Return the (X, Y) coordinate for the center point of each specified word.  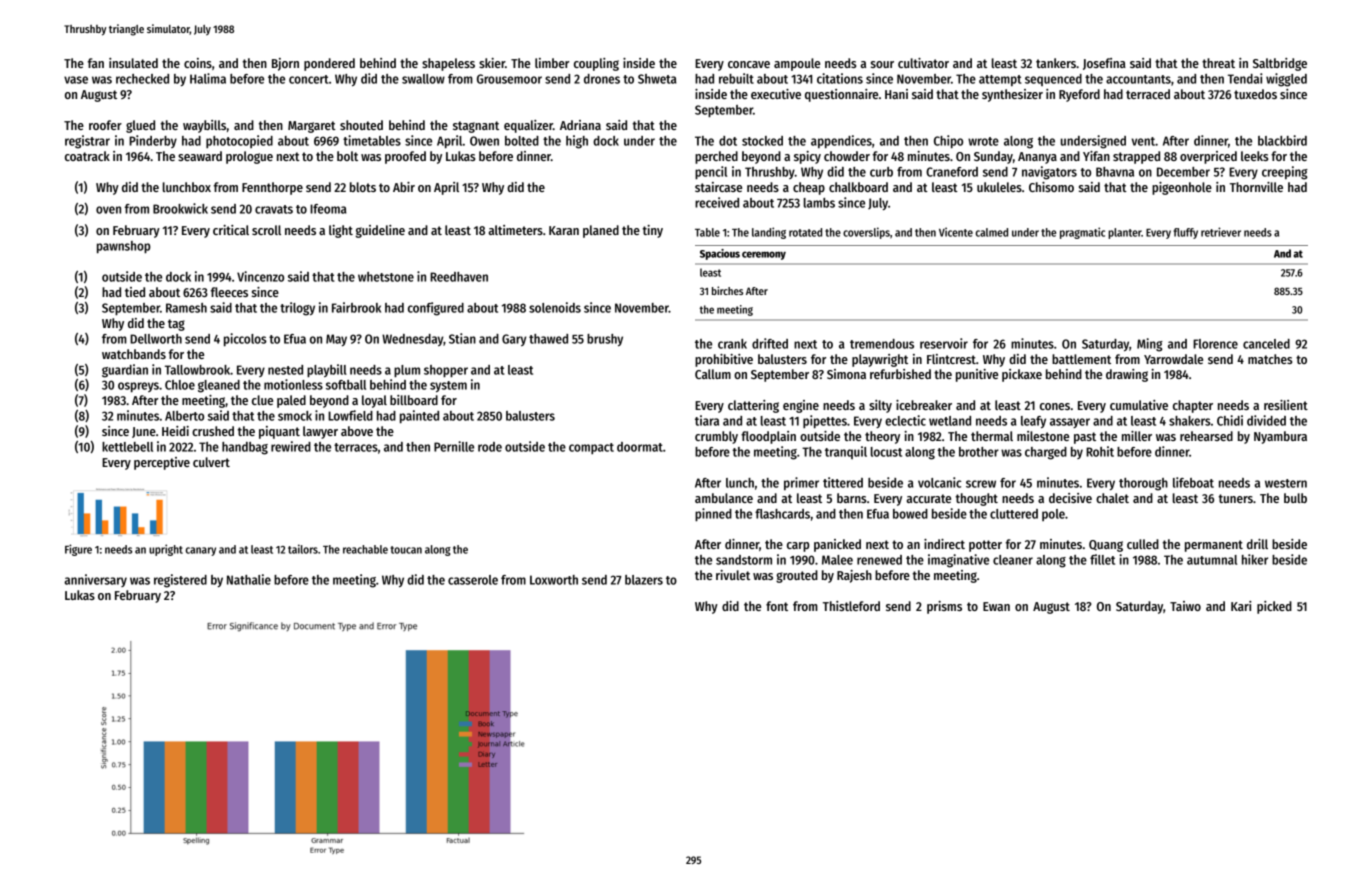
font (777, 606)
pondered (329, 64)
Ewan (996, 606)
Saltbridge (1280, 64)
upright (166, 550)
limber (552, 63)
